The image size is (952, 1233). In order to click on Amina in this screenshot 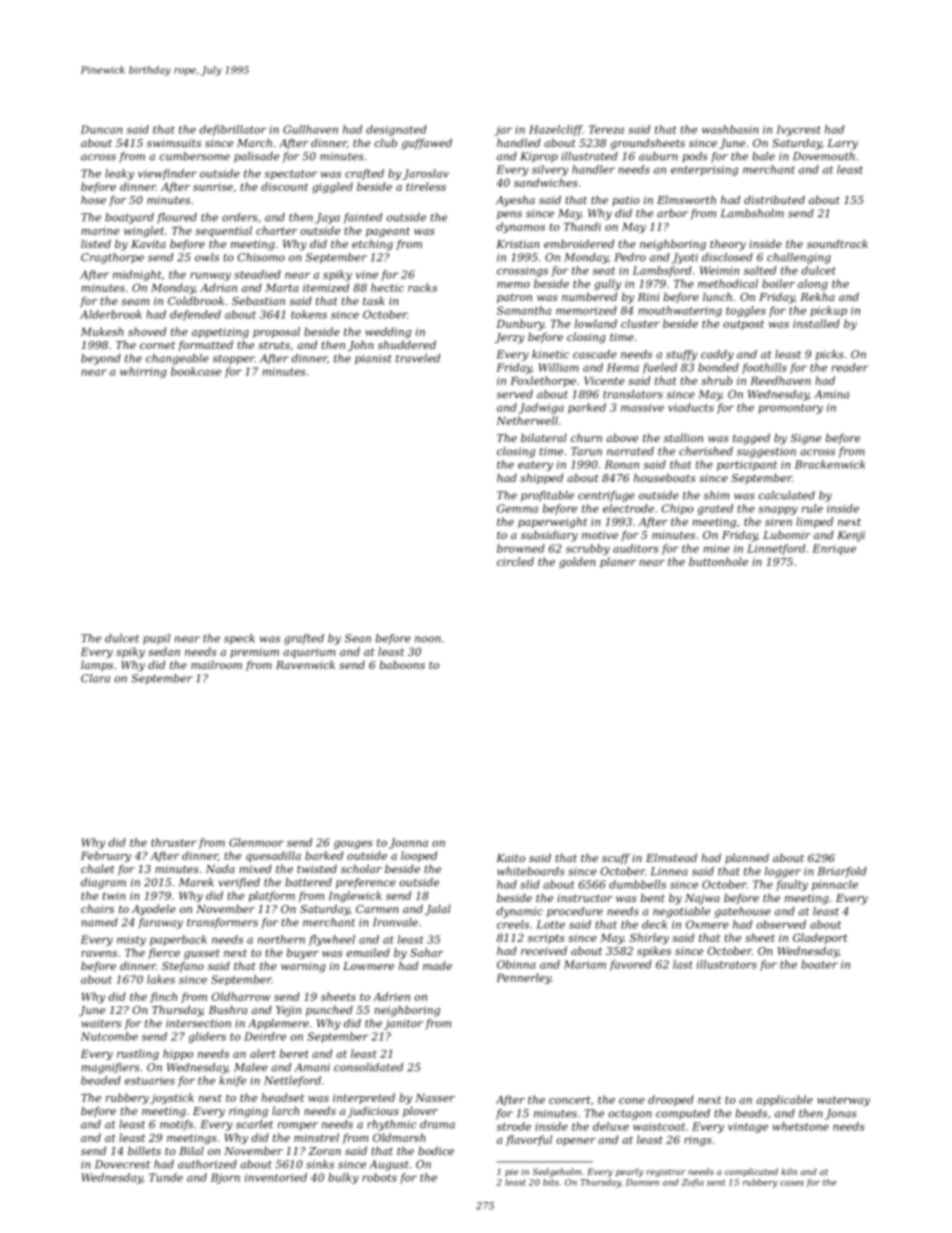, I will do `click(832, 394)`.
